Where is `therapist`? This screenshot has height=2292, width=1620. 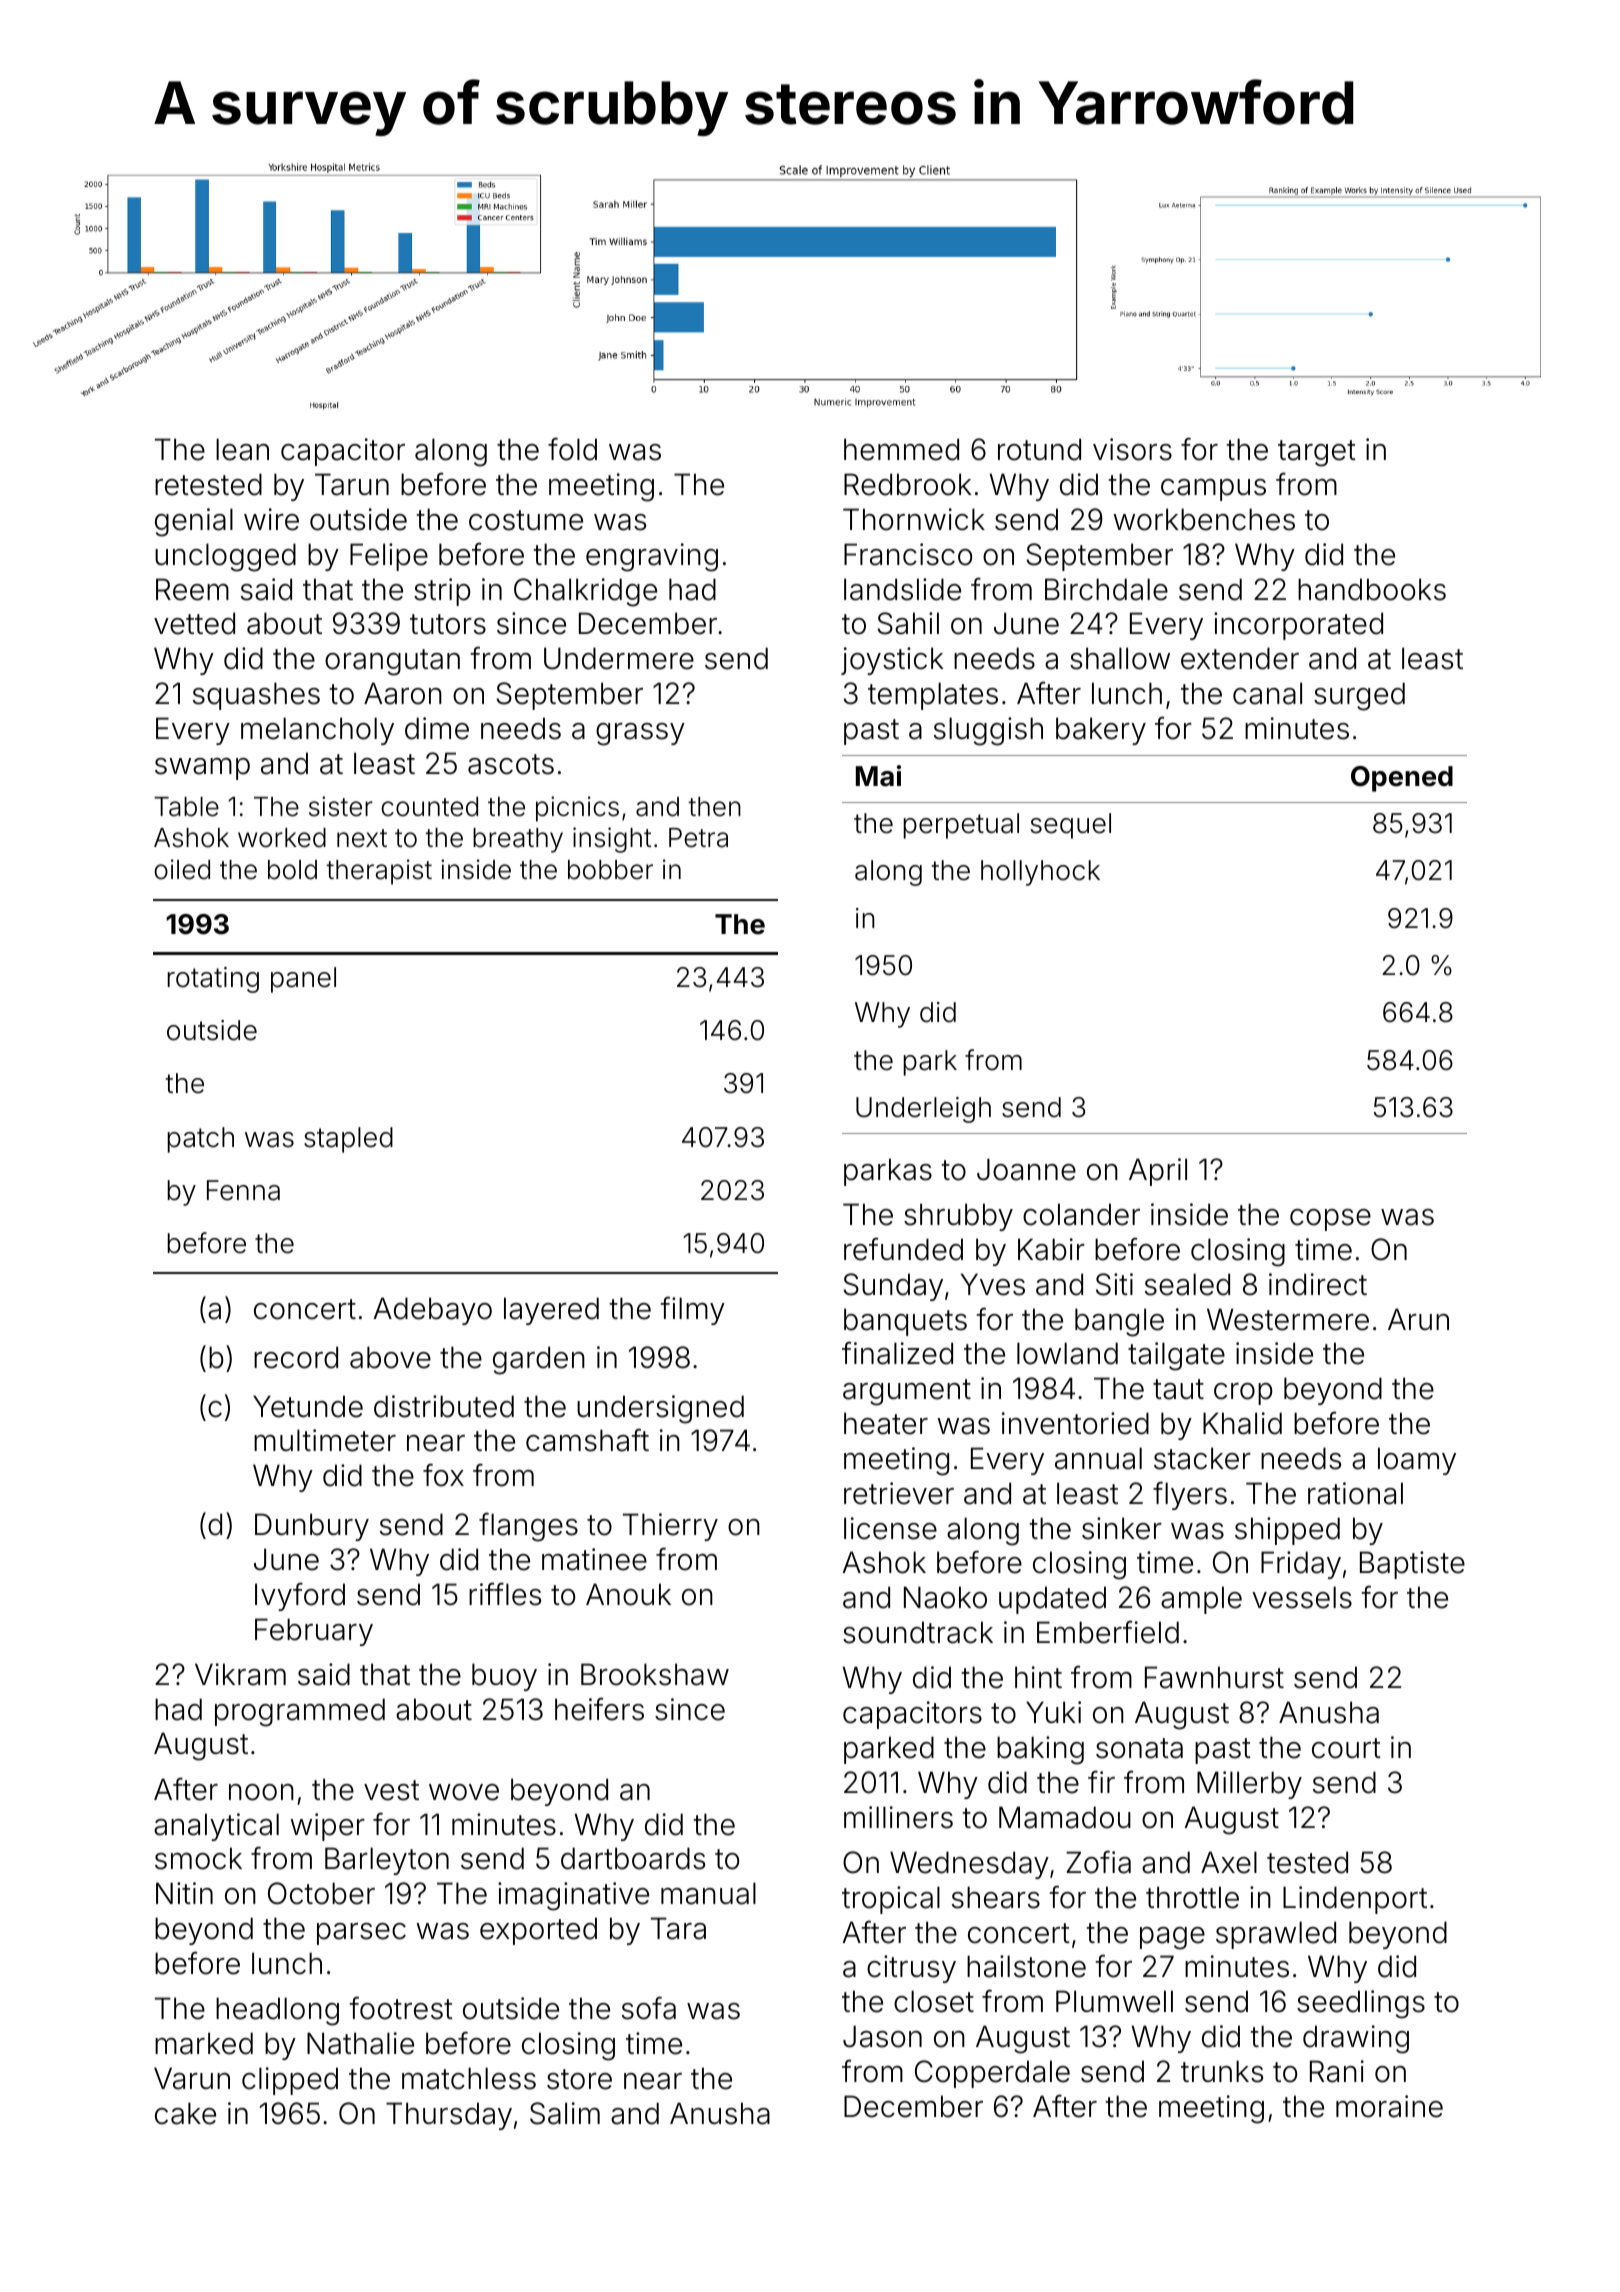
therapist is located at coordinates (379, 872).
